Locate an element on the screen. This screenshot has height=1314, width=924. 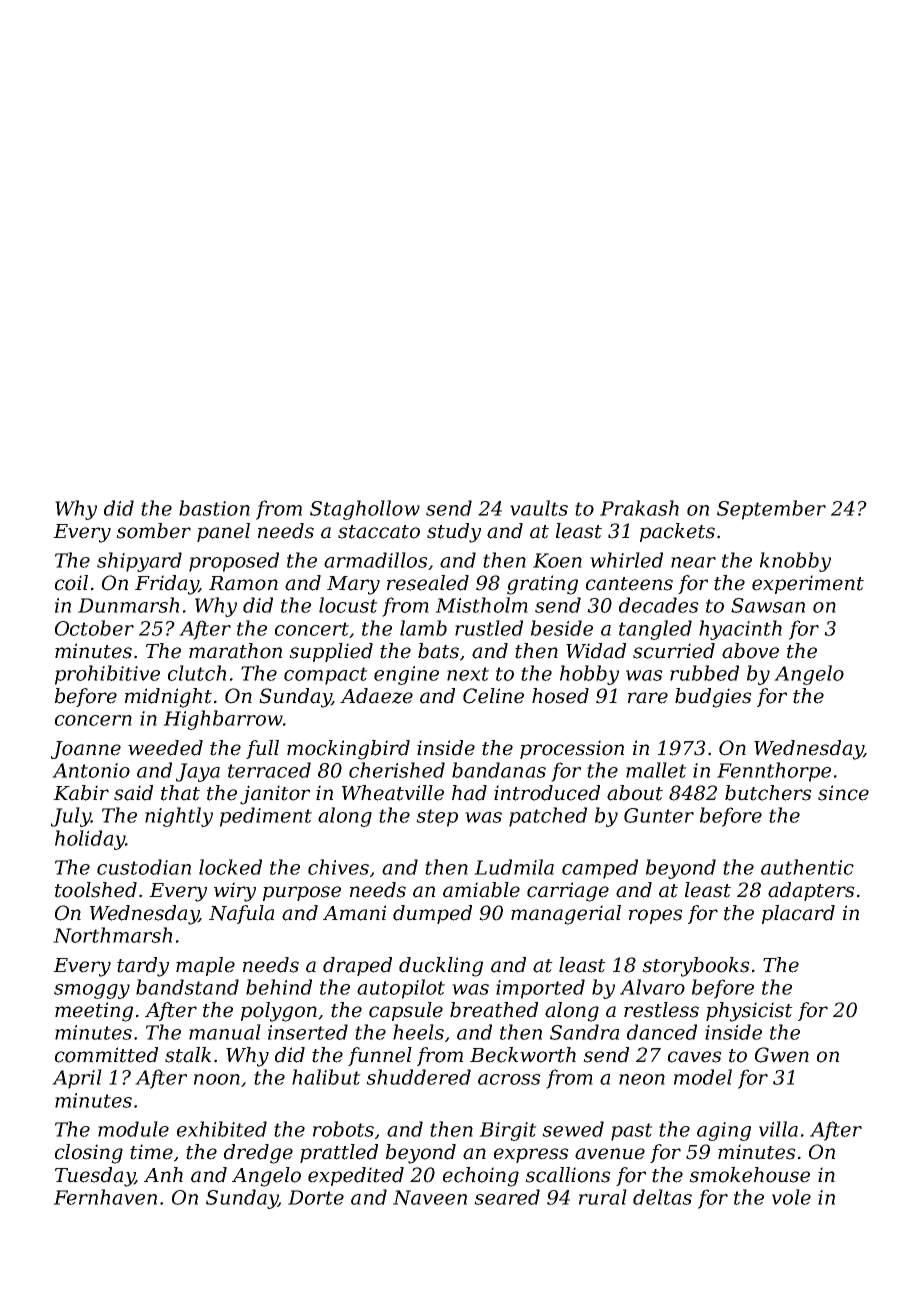
next is located at coordinates (468, 674).
